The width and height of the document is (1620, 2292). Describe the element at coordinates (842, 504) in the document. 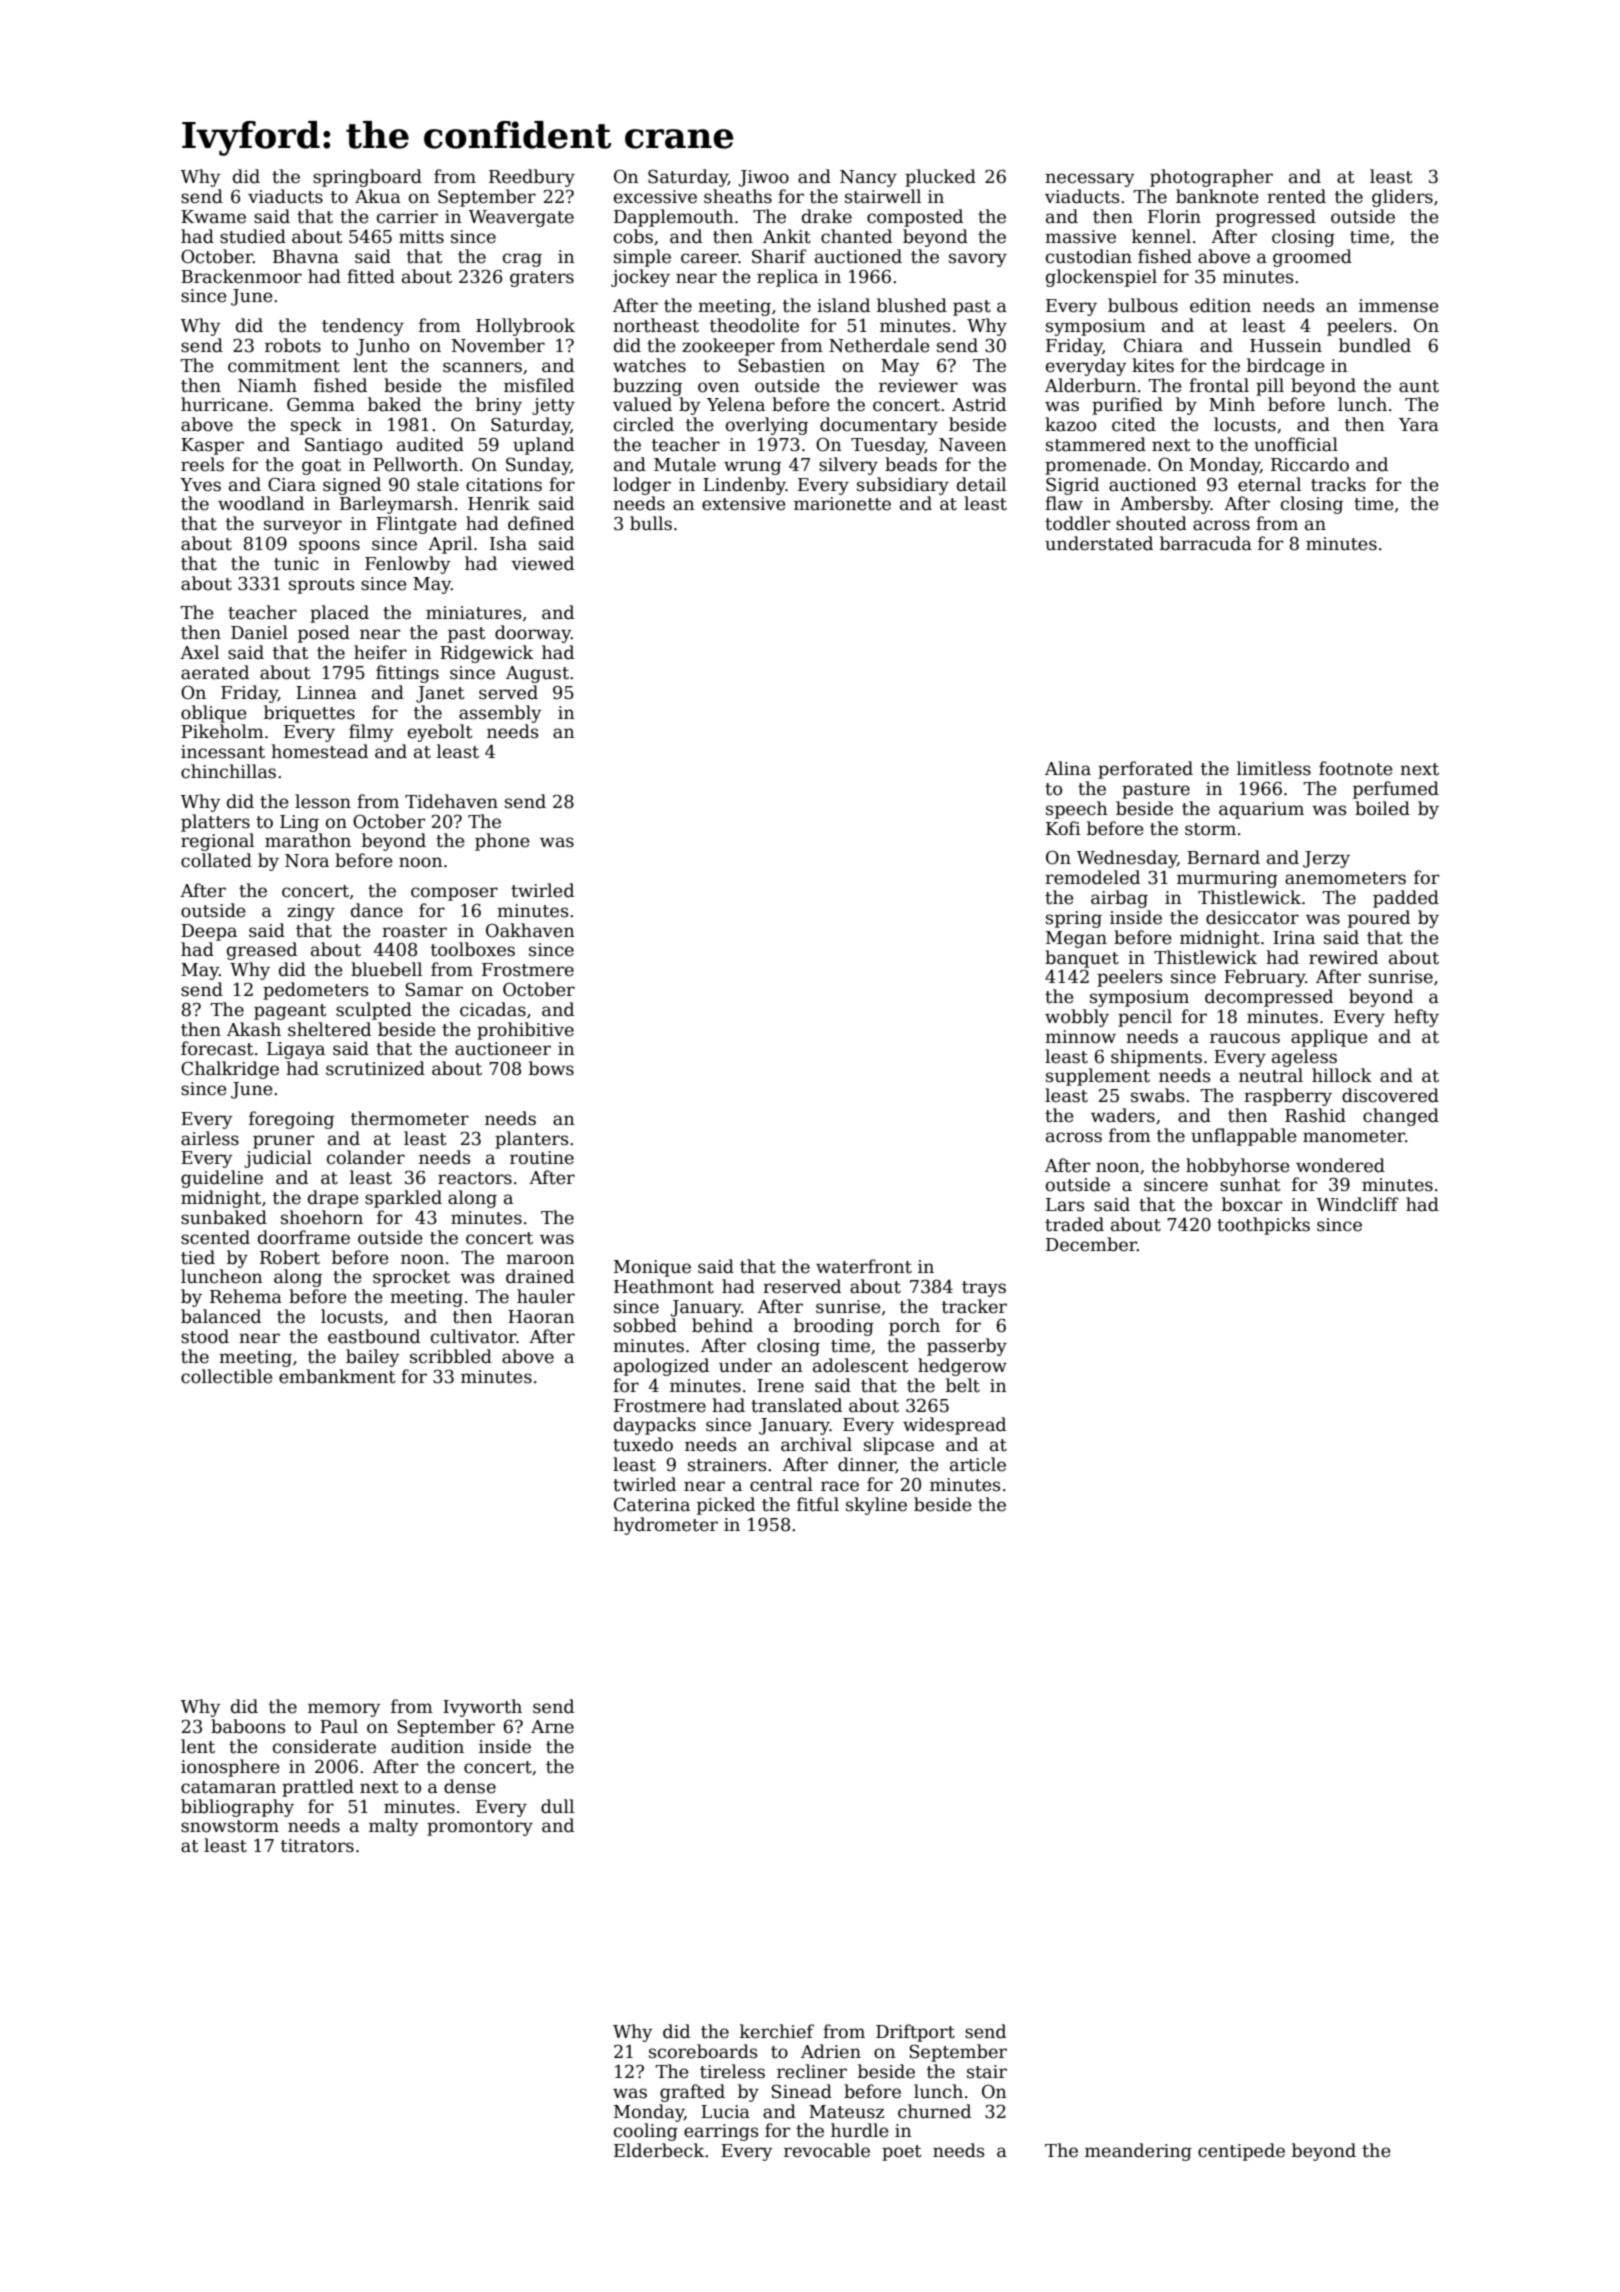

I see `marionette` at that location.
